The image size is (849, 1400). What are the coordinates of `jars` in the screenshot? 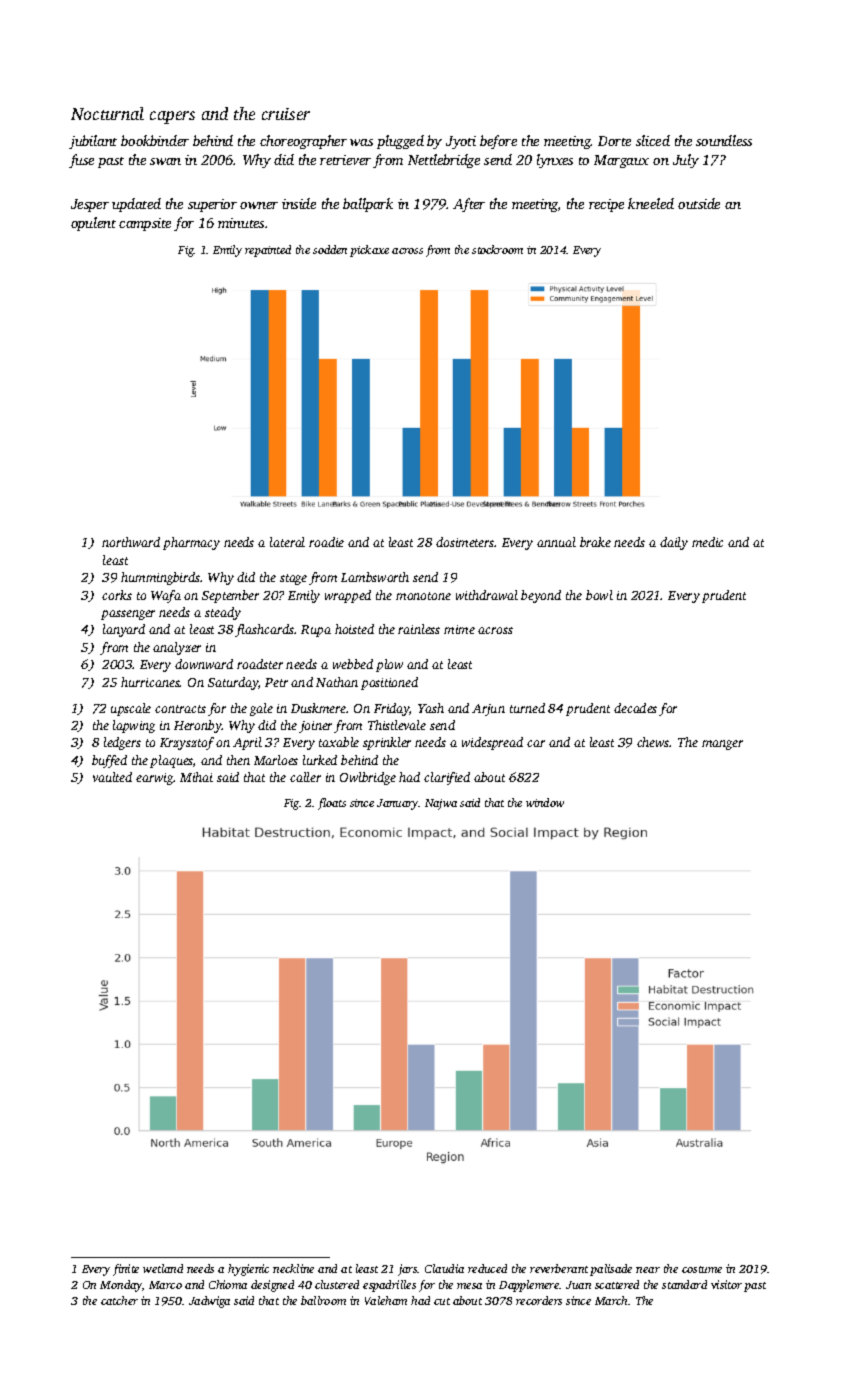 It's located at (408, 1270).
